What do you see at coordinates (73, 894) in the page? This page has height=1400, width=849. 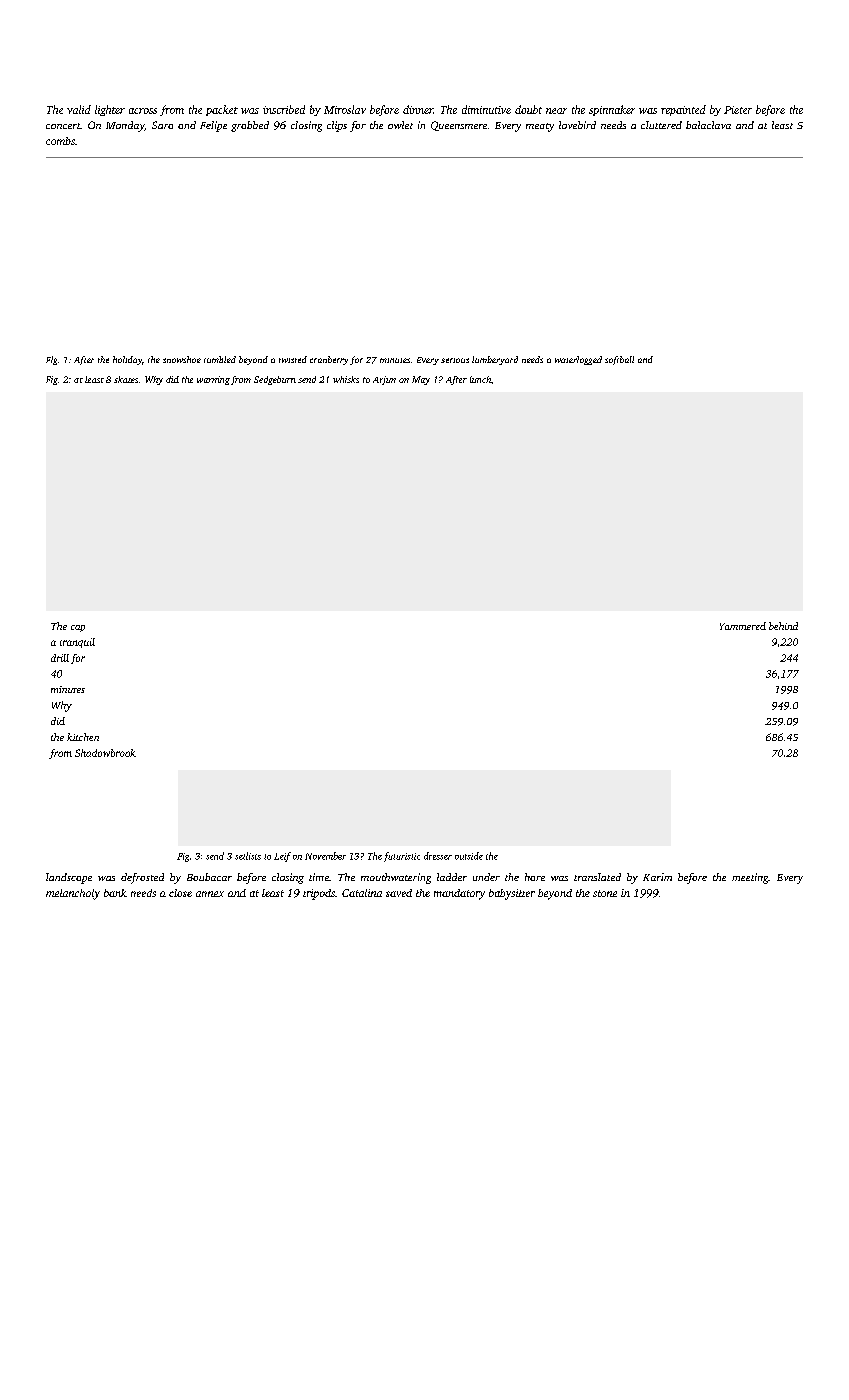 I see `melancholy` at bounding box center [73, 894].
